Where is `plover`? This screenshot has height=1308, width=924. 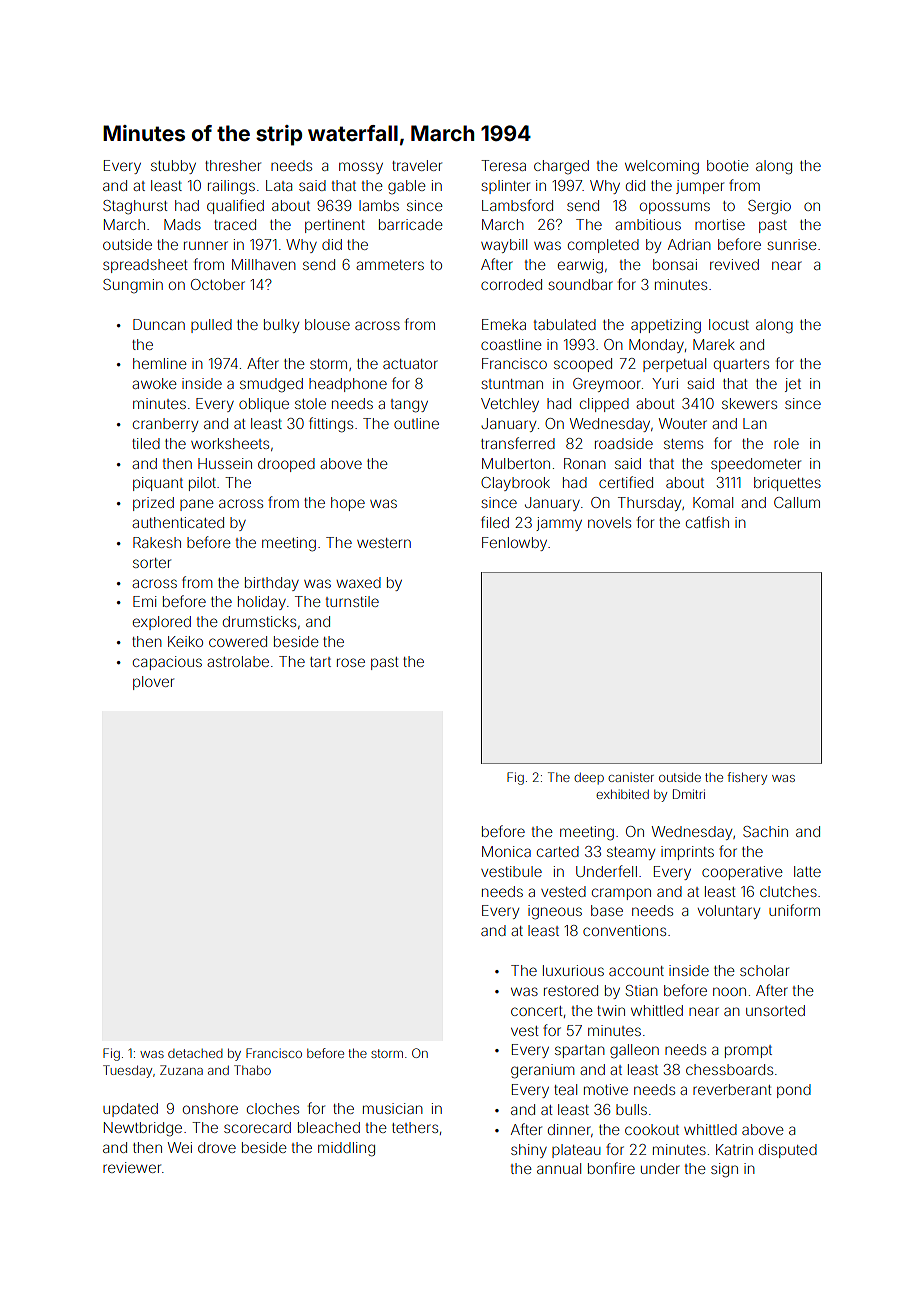 plover is located at coordinates (153, 683).
